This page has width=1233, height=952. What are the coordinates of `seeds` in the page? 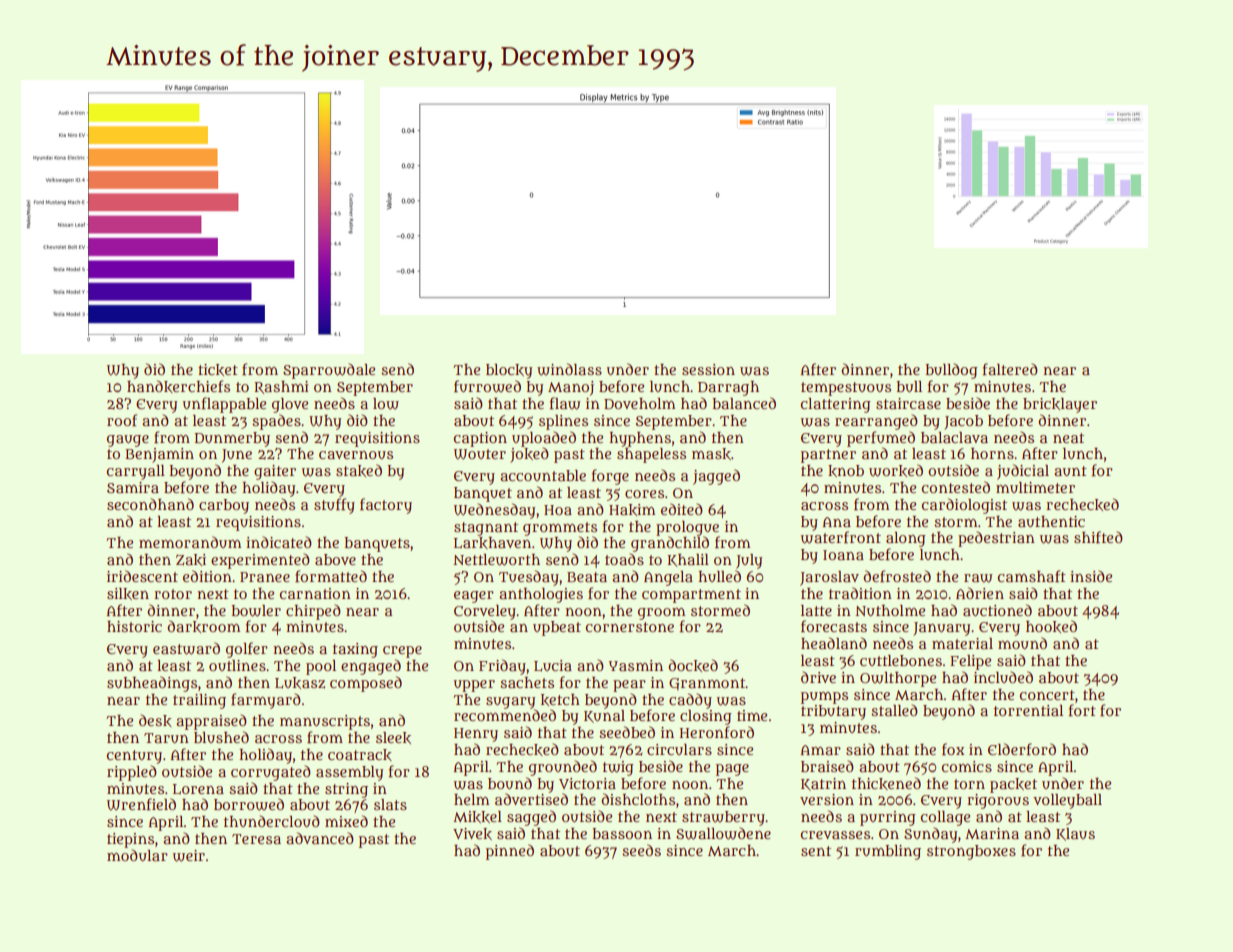 It's located at (641, 850).
